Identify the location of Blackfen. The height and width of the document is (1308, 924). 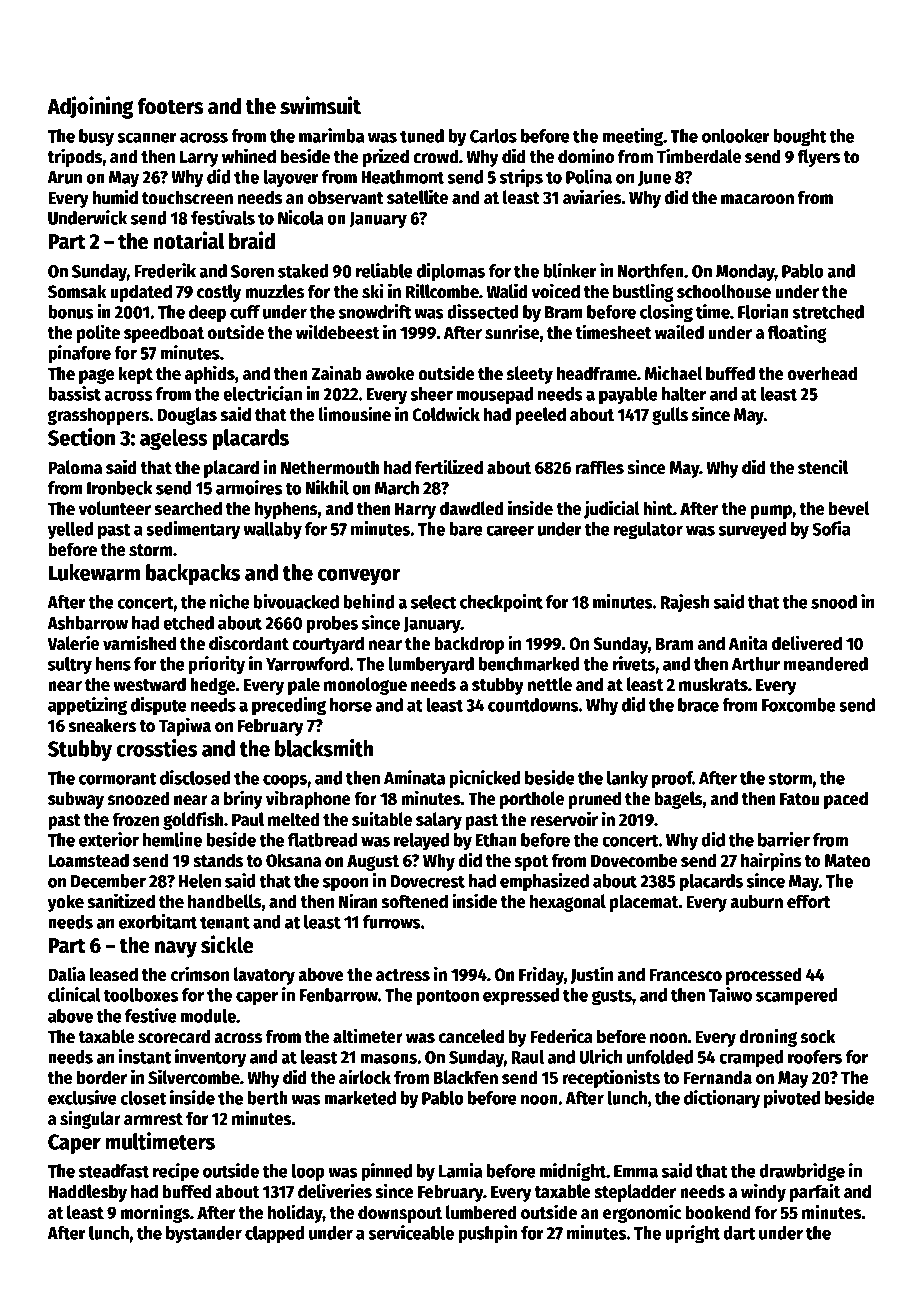
(466, 1077).
